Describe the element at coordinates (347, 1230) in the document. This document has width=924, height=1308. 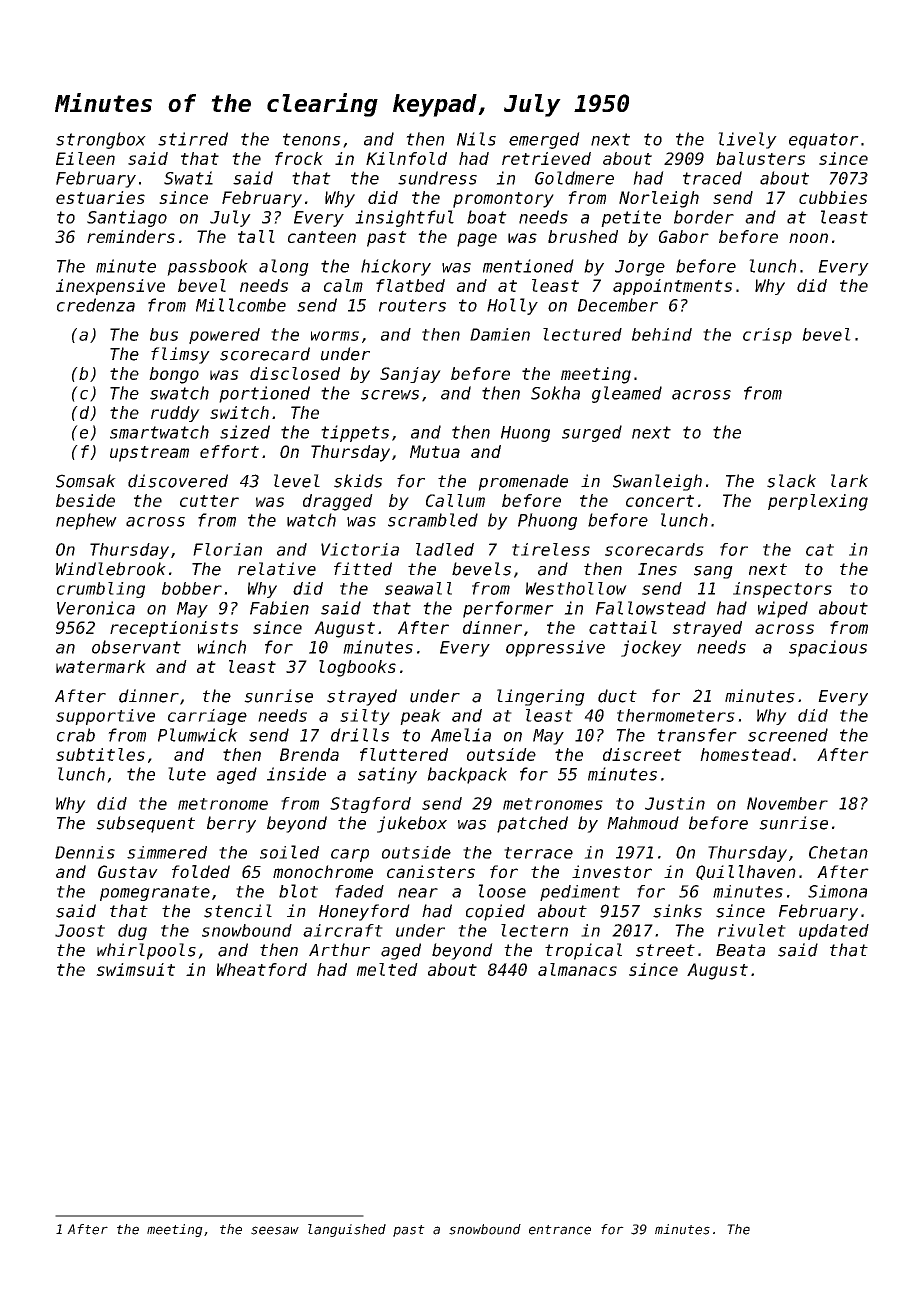
I see `languished` at that location.
